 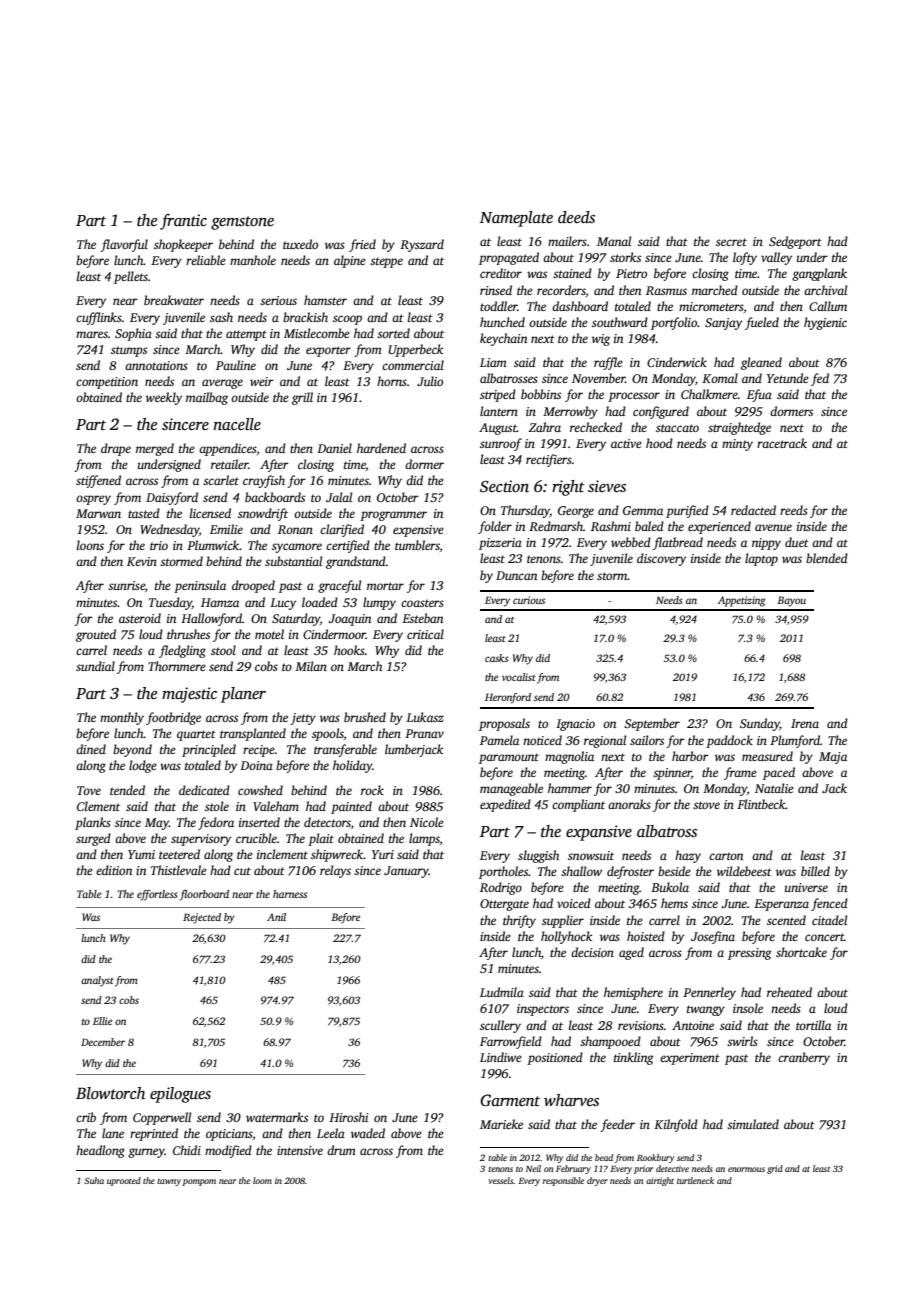 What do you see at coordinates (102, 1021) in the image?
I see `Ellie` at bounding box center [102, 1021].
